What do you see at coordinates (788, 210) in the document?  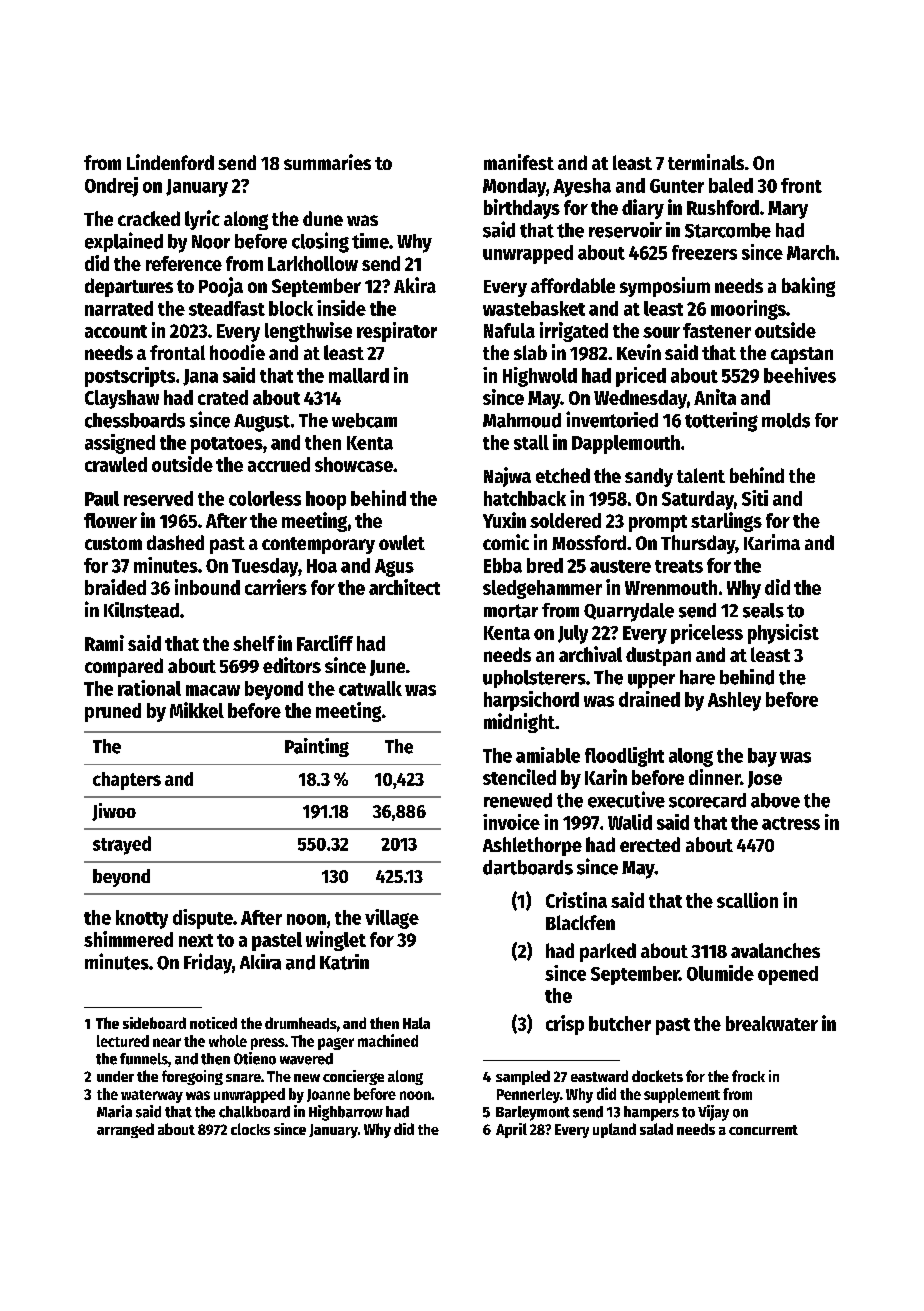 I see `Mary` at bounding box center [788, 210].
